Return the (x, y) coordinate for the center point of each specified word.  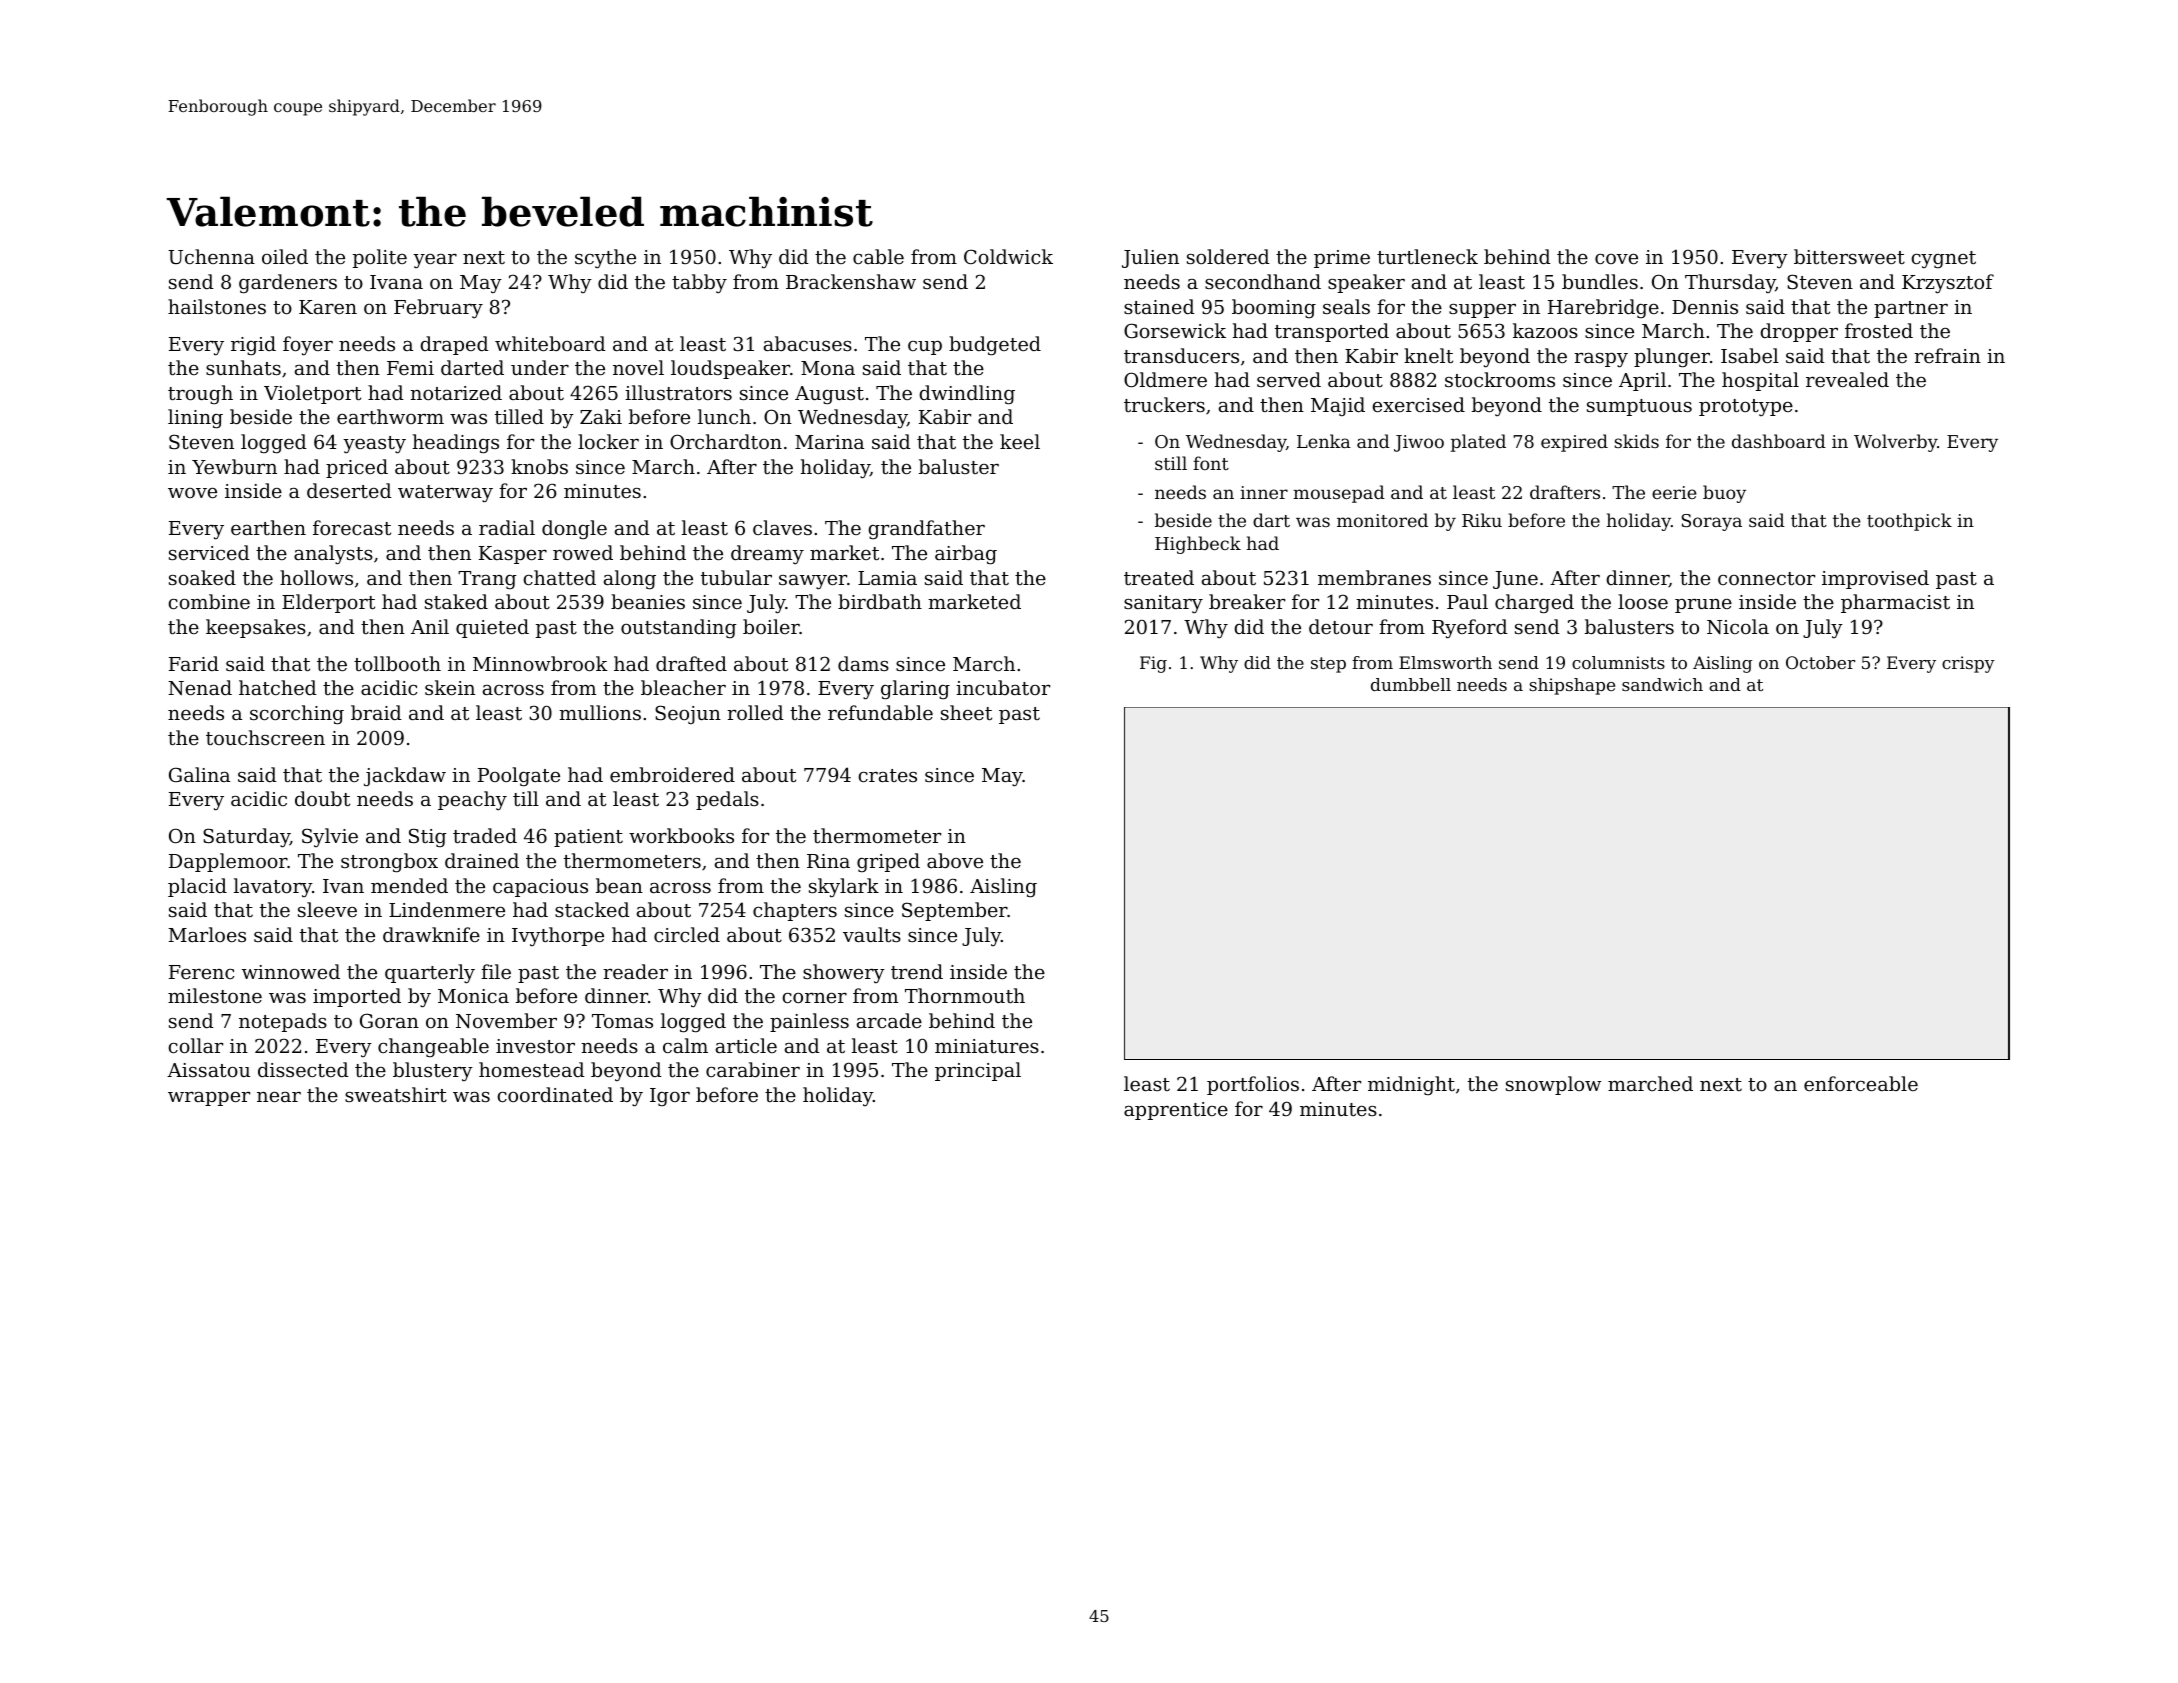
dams (863, 663)
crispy (1968, 664)
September (955, 911)
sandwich (1662, 684)
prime (1342, 259)
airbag (966, 555)
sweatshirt (396, 1094)
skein (450, 687)
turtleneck (1427, 256)
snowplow (1553, 1085)
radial (507, 527)
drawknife (431, 934)
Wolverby (1895, 443)
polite (380, 258)
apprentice (1176, 1111)
